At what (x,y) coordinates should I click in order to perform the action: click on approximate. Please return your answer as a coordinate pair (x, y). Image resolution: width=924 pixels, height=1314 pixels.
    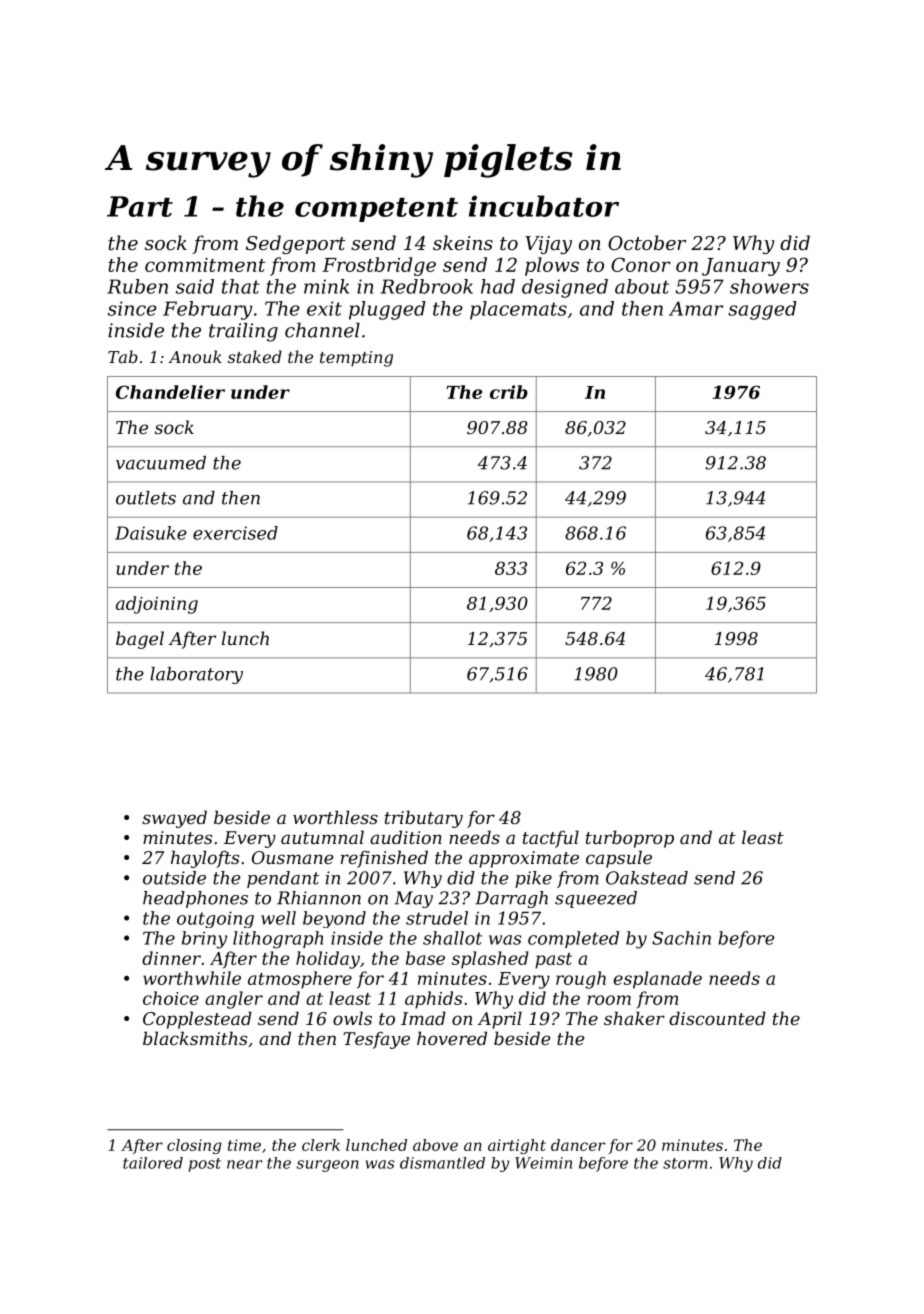
    Looking at the image, I should click on (524, 859).
